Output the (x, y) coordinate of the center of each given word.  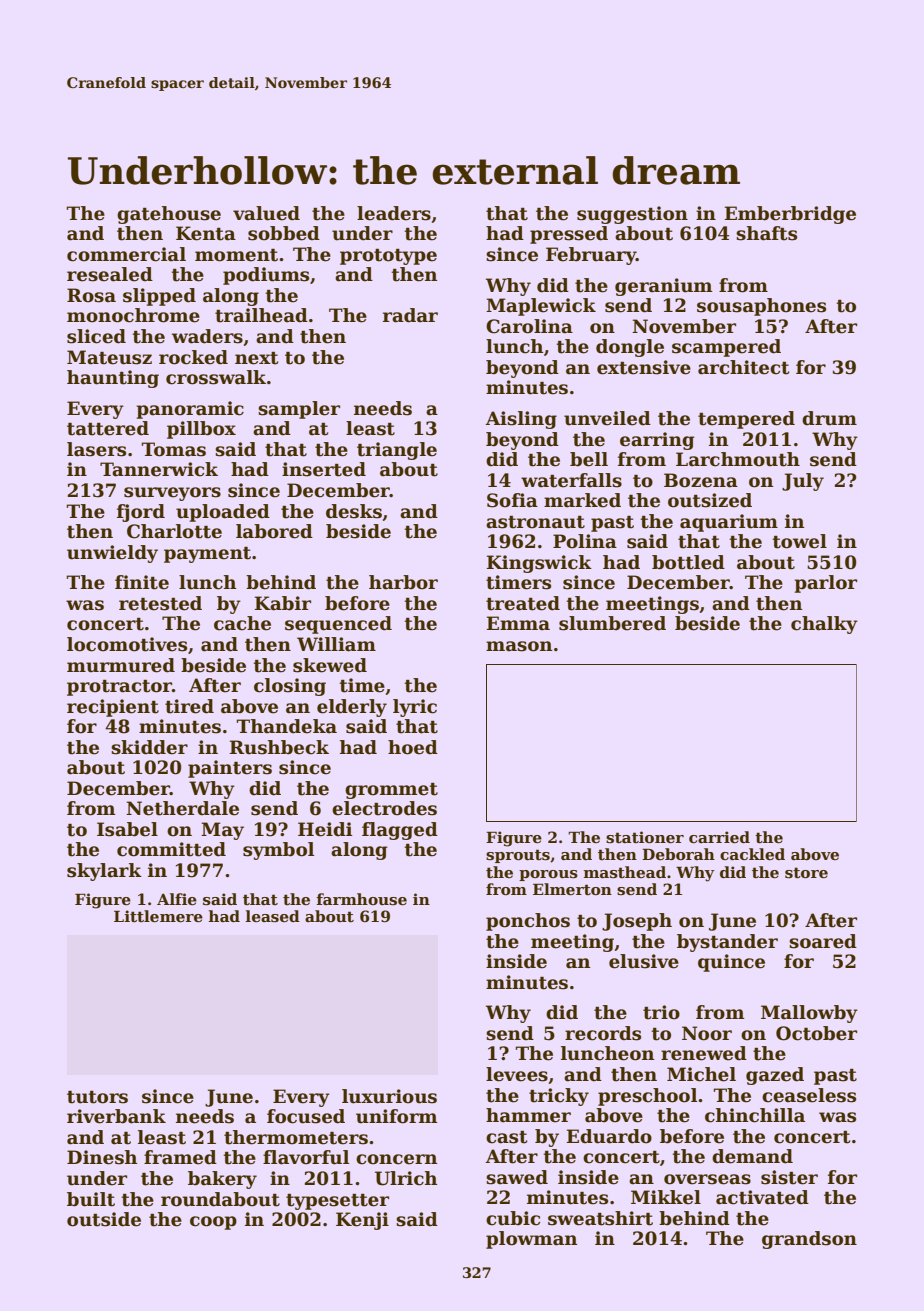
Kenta (206, 233)
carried (719, 837)
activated (762, 1197)
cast (506, 1137)
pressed (569, 235)
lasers (96, 449)
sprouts (518, 856)
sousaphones (761, 307)
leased (273, 916)
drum (829, 418)
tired (189, 706)
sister (789, 1177)
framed (180, 1157)
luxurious (389, 1096)
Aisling (521, 420)
